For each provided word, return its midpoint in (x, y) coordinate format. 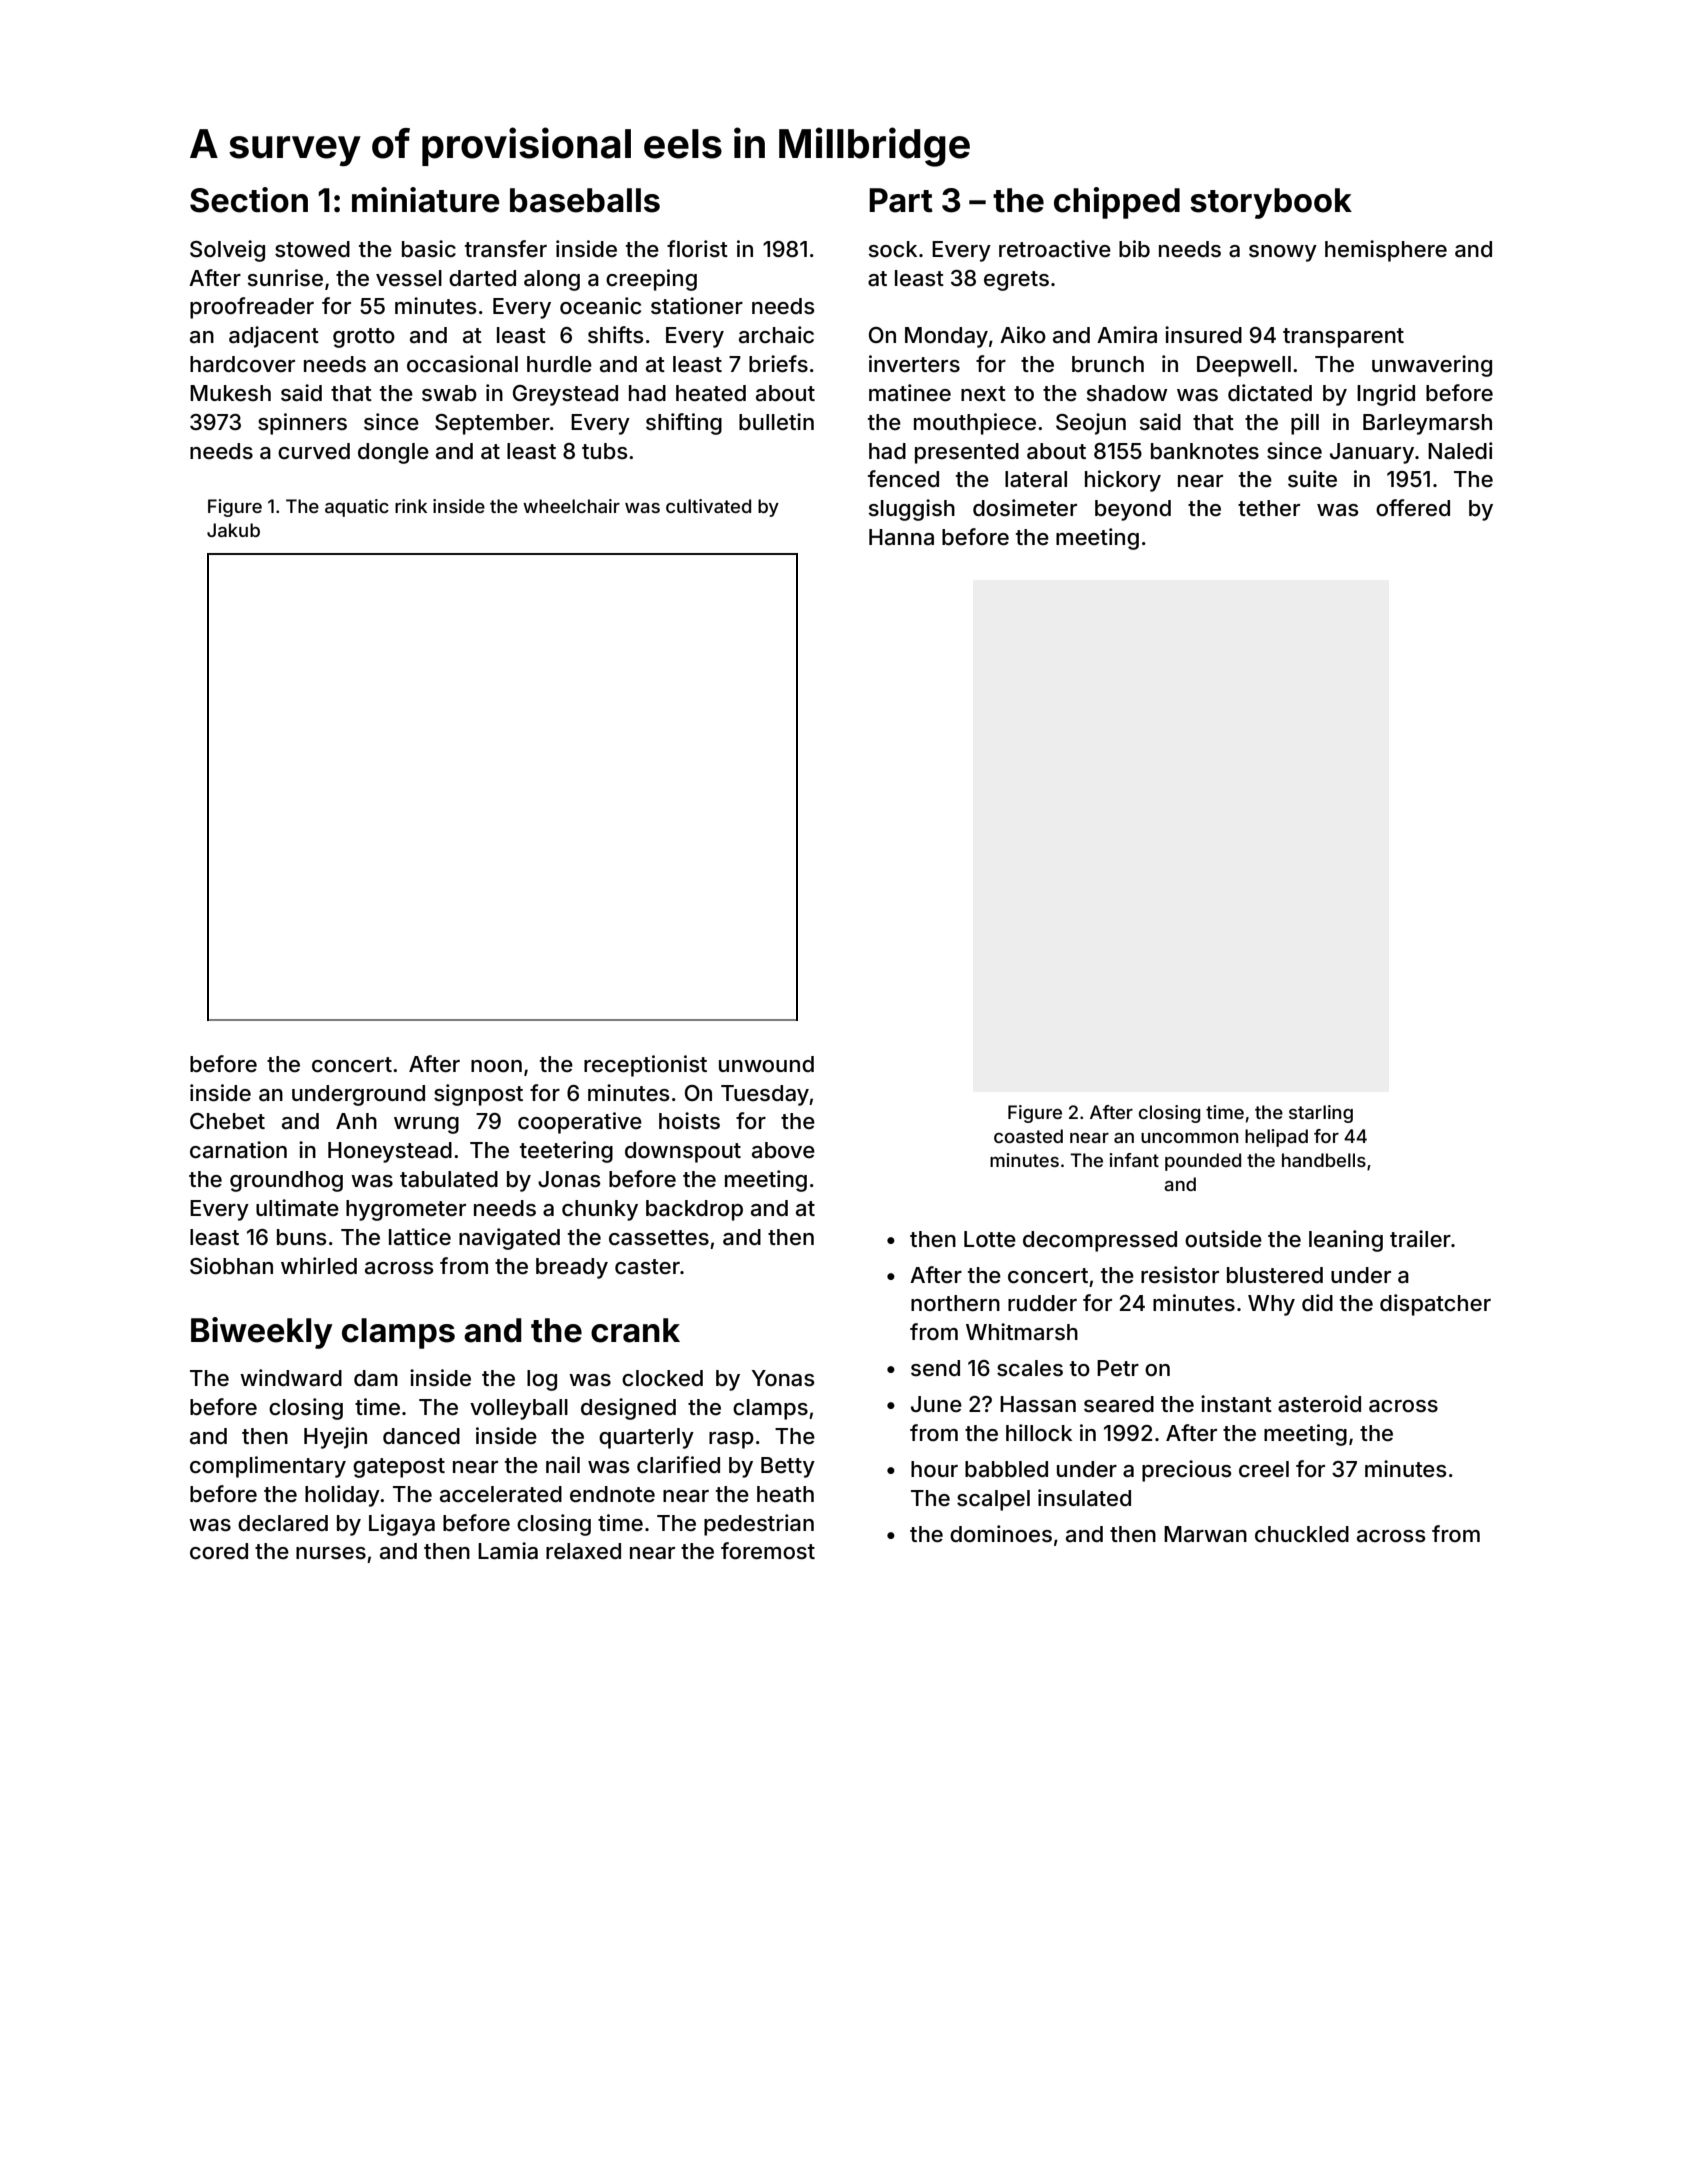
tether (1269, 508)
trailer (1420, 1239)
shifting (684, 424)
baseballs (585, 200)
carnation (238, 1150)
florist (697, 249)
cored (219, 1551)
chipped (1117, 203)
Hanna (901, 537)
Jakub (233, 530)
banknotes (1205, 451)
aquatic (357, 508)
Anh (356, 1121)
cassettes (659, 1238)
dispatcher (1435, 1305)
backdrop (694, 1210)
